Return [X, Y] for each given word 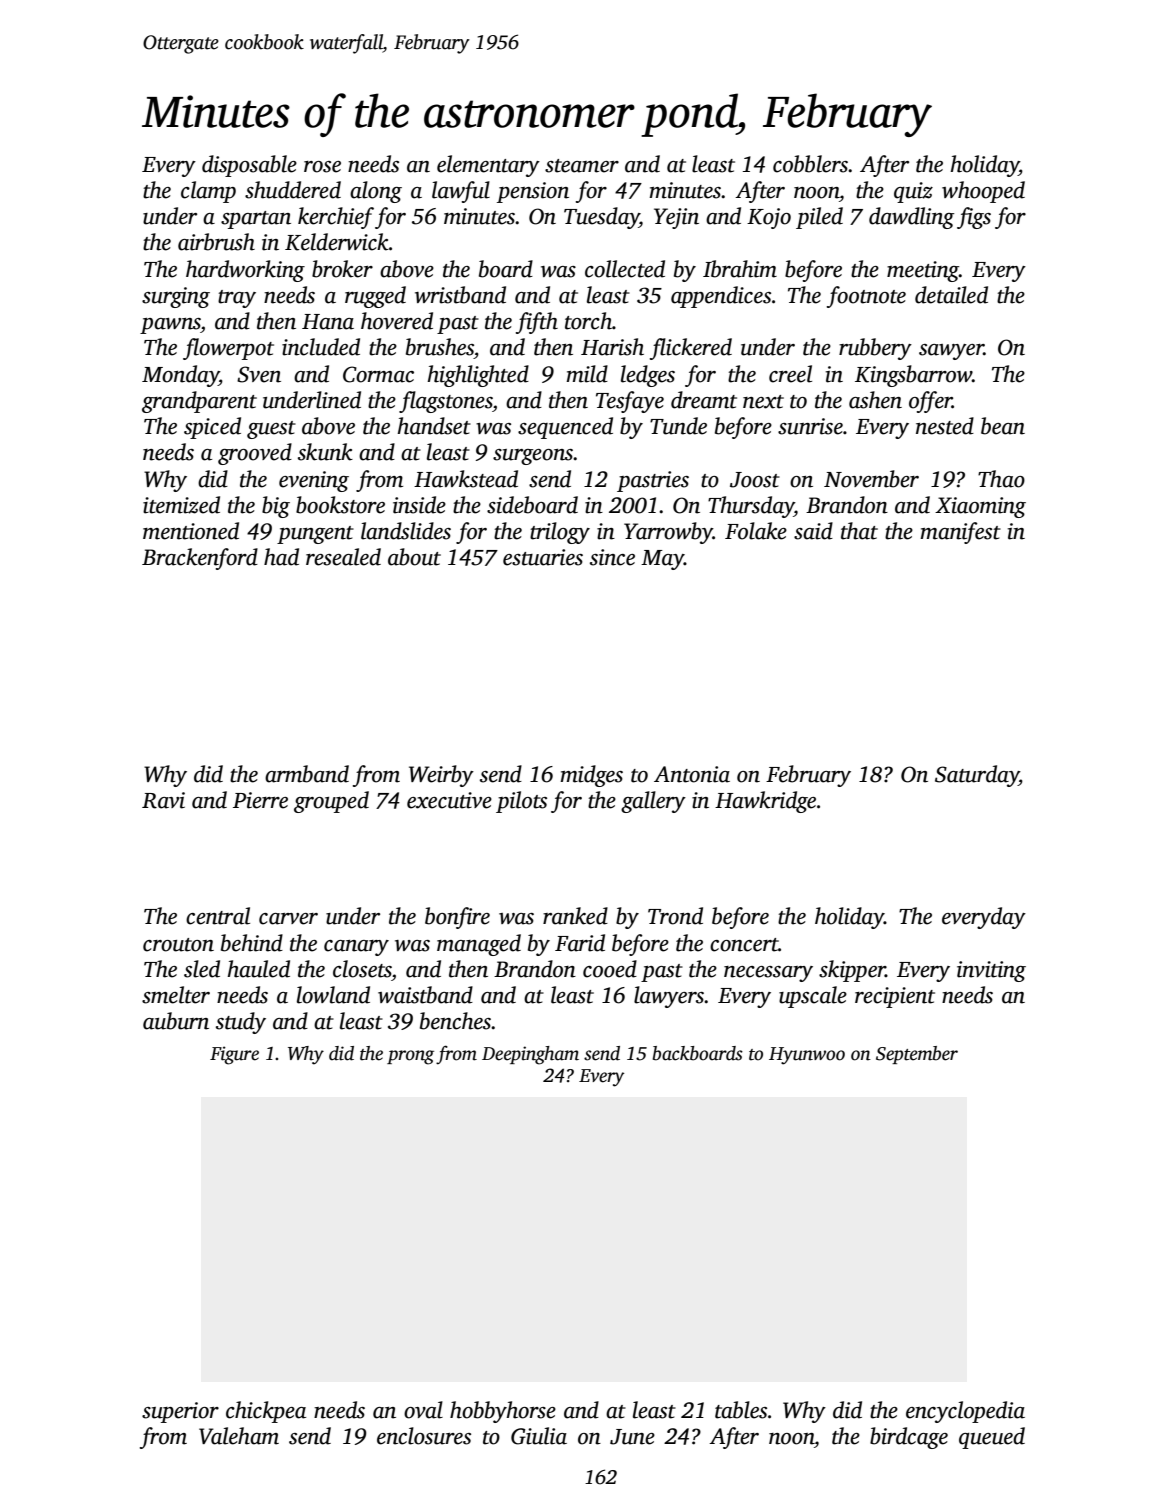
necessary [768, 974]
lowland [333, 995]
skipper [852, 971]
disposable [249, 166]
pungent [315, 535]
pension [533, 192]
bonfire [457, 918]
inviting [991, 971]
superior [180, 1412]
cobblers [810, 164]
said [813, 531]
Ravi [163, 800]
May [662, 560]
